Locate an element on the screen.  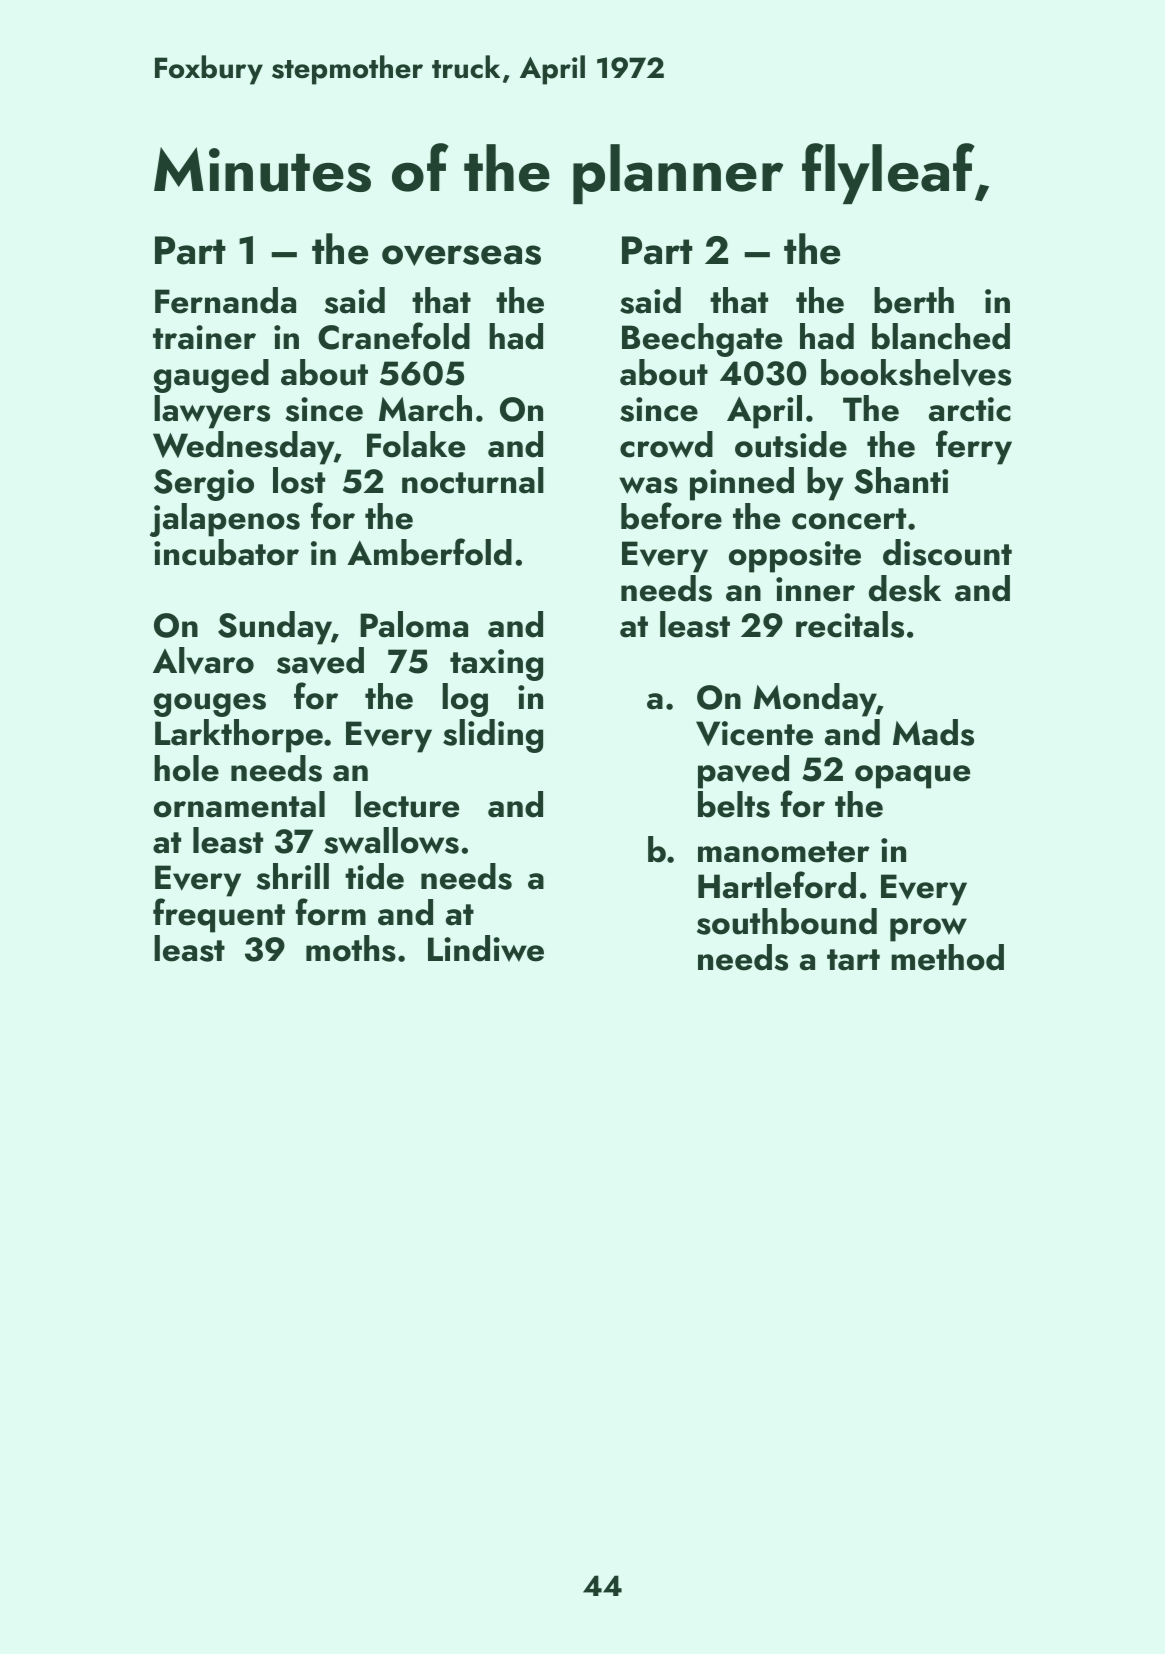
nocturnal is located at coordinates (473, 480).
